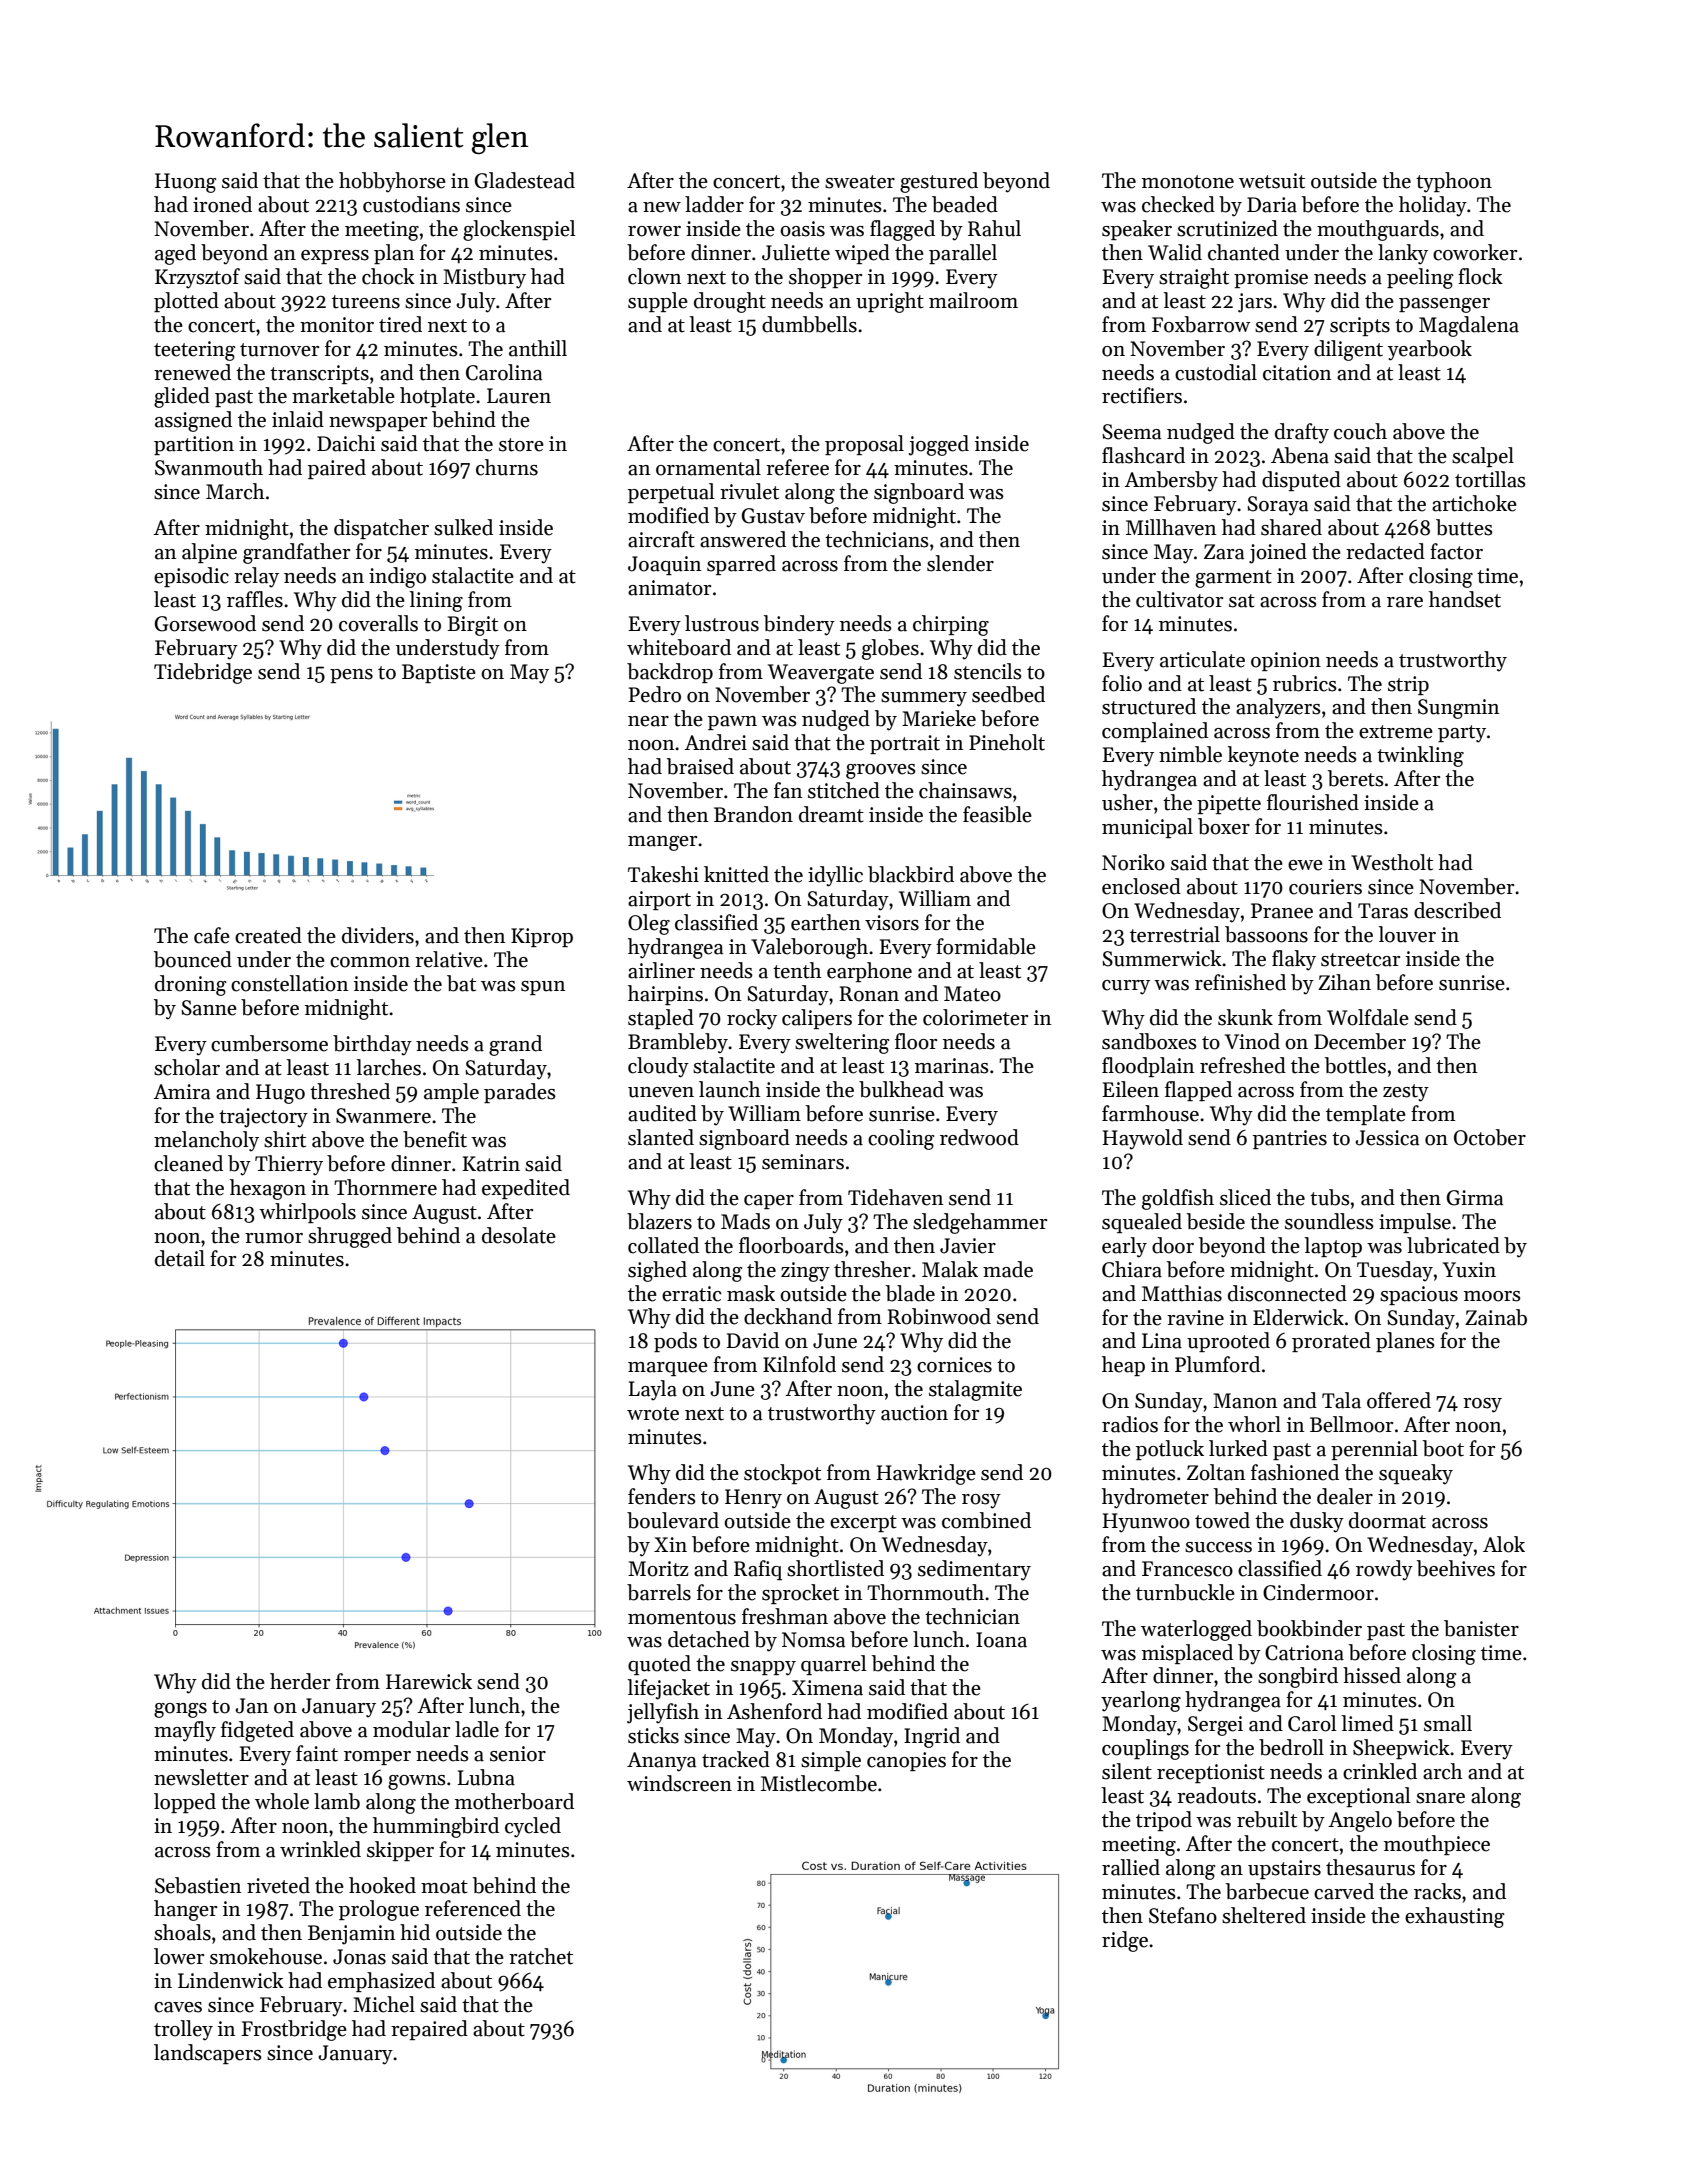 The width and height of the page is (1683, 2178). Describe the element at coordinates (905, 744) in the page. I see `portrait` at that location.
